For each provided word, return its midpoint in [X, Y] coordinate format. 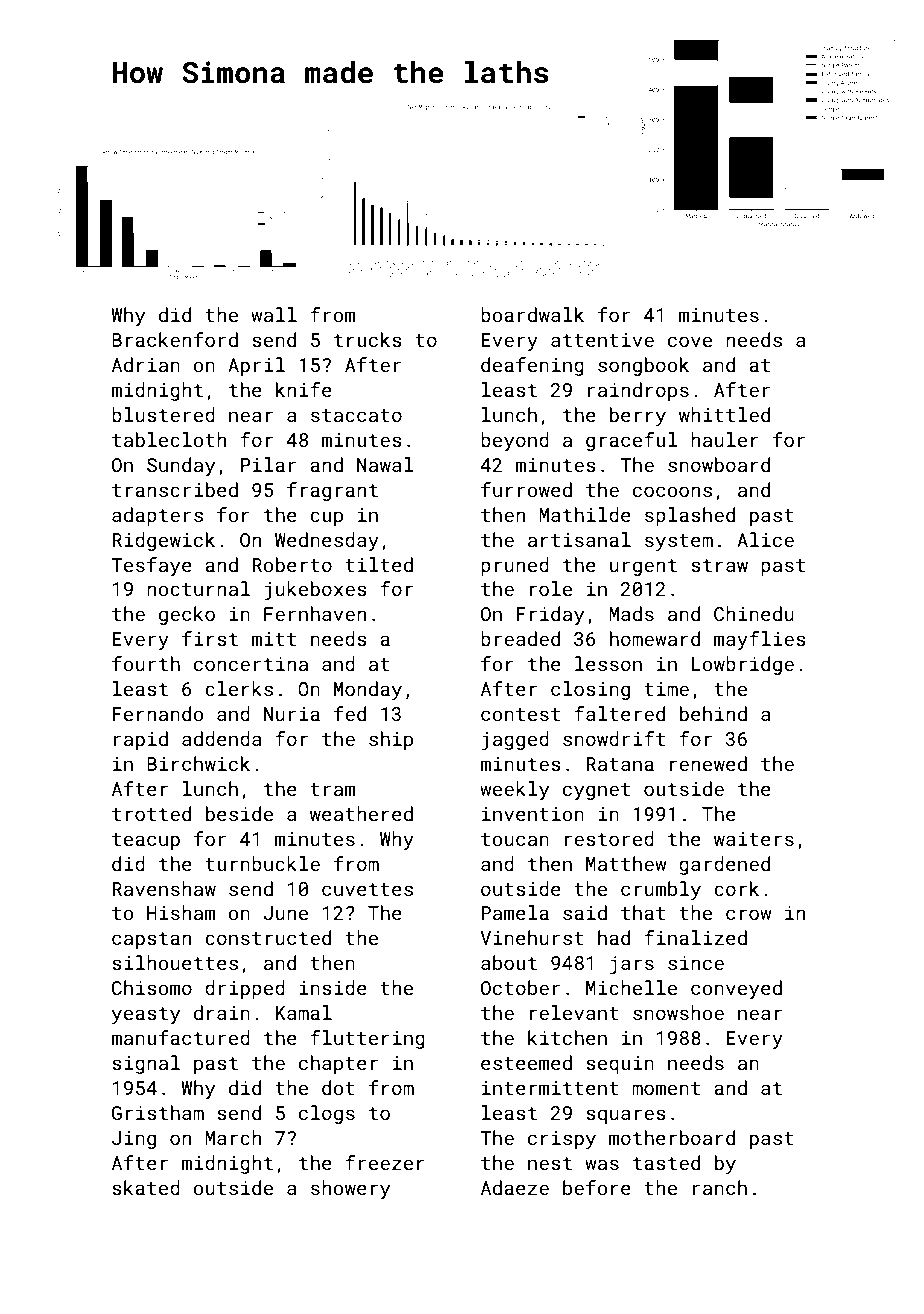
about [509, 962]
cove [690, 341]
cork [736, 888]
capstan [151, 940]
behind [713, 713]
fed [350, 713]
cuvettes [367, 889]
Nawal [385, 464]
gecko [187, 615]
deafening [532, 366]
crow [748, 914]
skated [146, 1187]
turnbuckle [262, 863]
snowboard [719, 464]
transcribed [175, 489]
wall [274, 314]
